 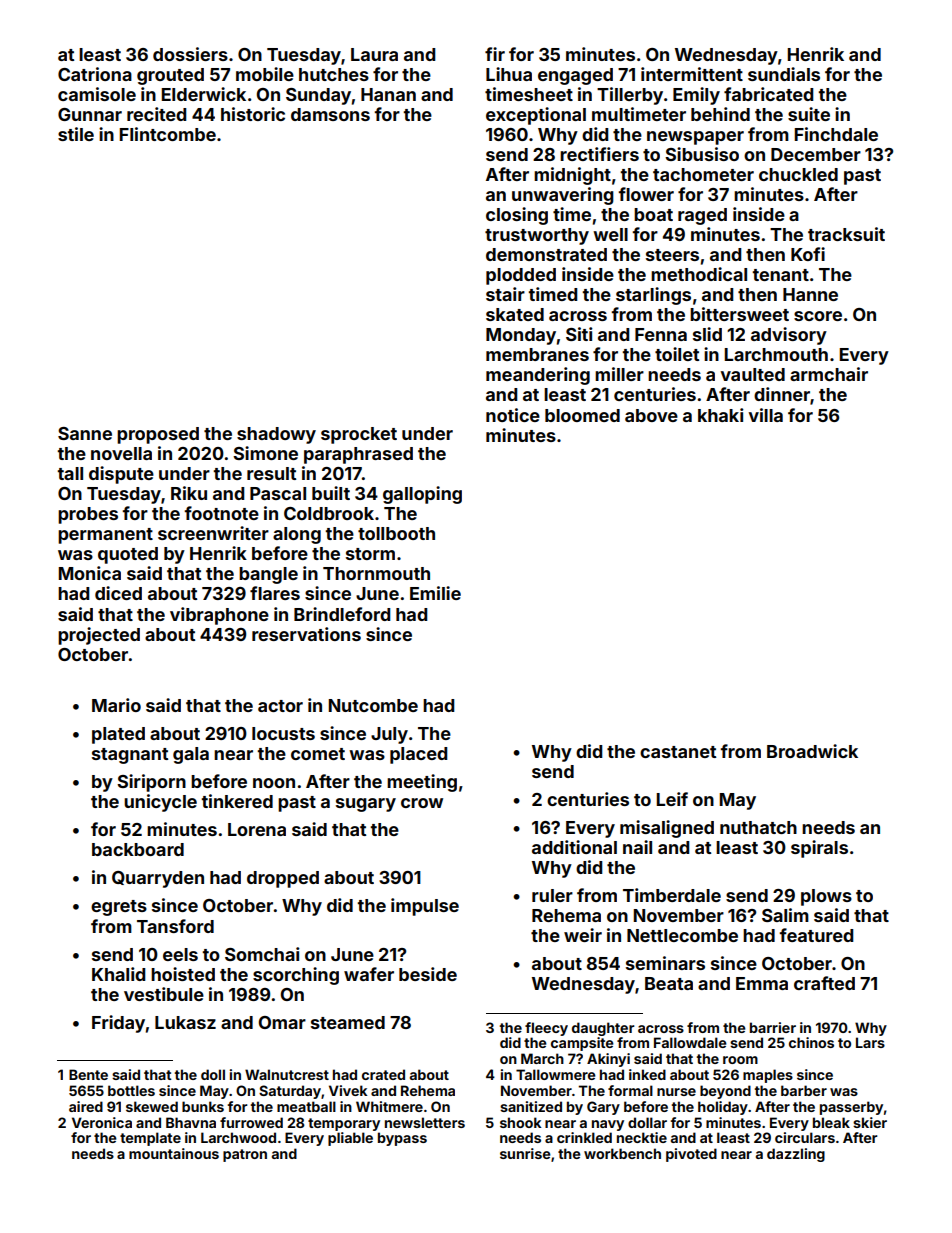 What do you see at coordinates (836, 134) in the page?
I see `Finchdale` at bounding box center [836, 134].
